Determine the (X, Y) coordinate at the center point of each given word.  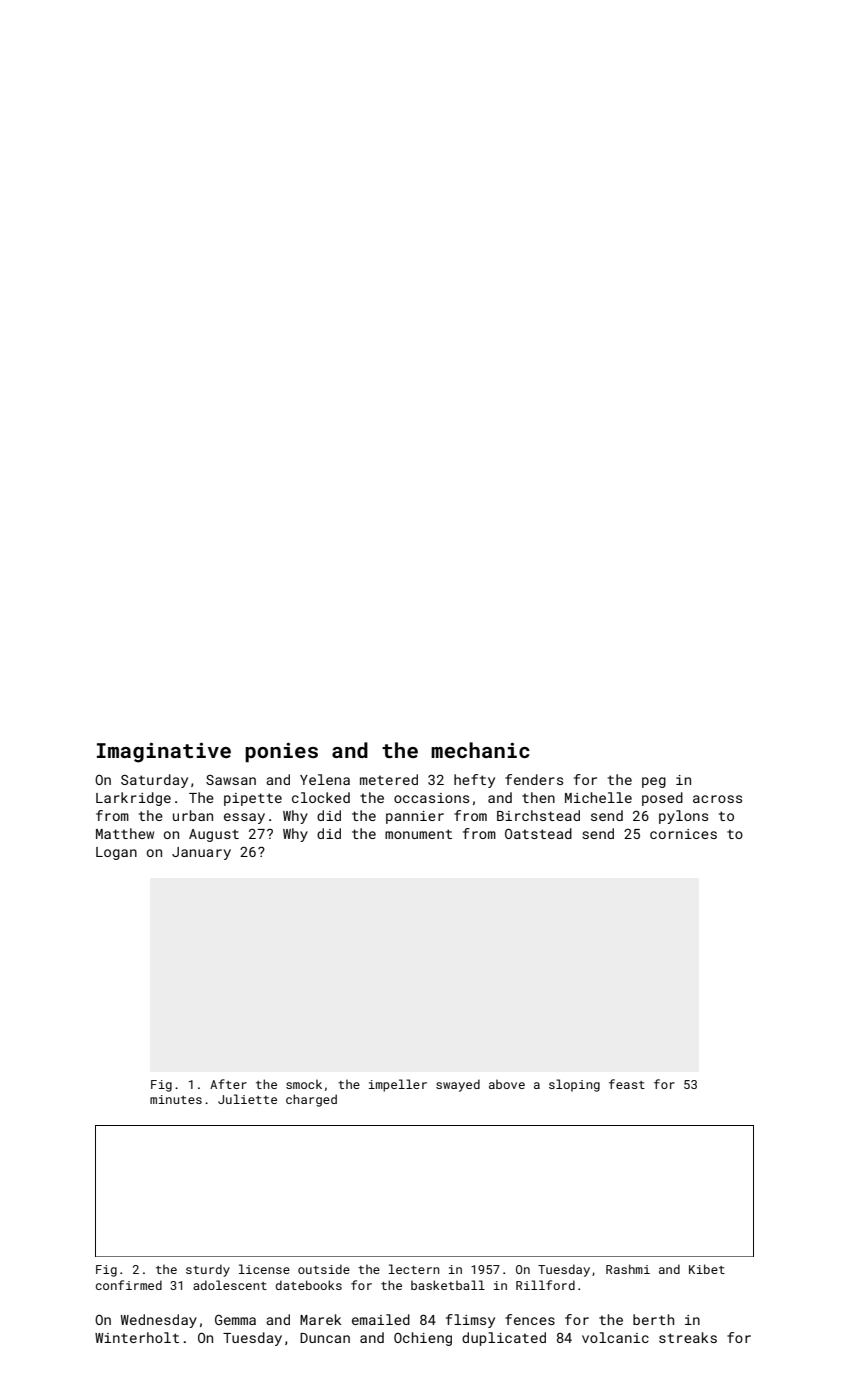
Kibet (707, 1269)
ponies (281, 752)
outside (324, 1269)
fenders (534, 779)
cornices (683, 834)
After (228, 1084)
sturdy (208, 1270)
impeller (398, 1085)
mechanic (480, 750)
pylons (683, 817)
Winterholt (137, 1337)
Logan (116, 853)
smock (304, 1084)
